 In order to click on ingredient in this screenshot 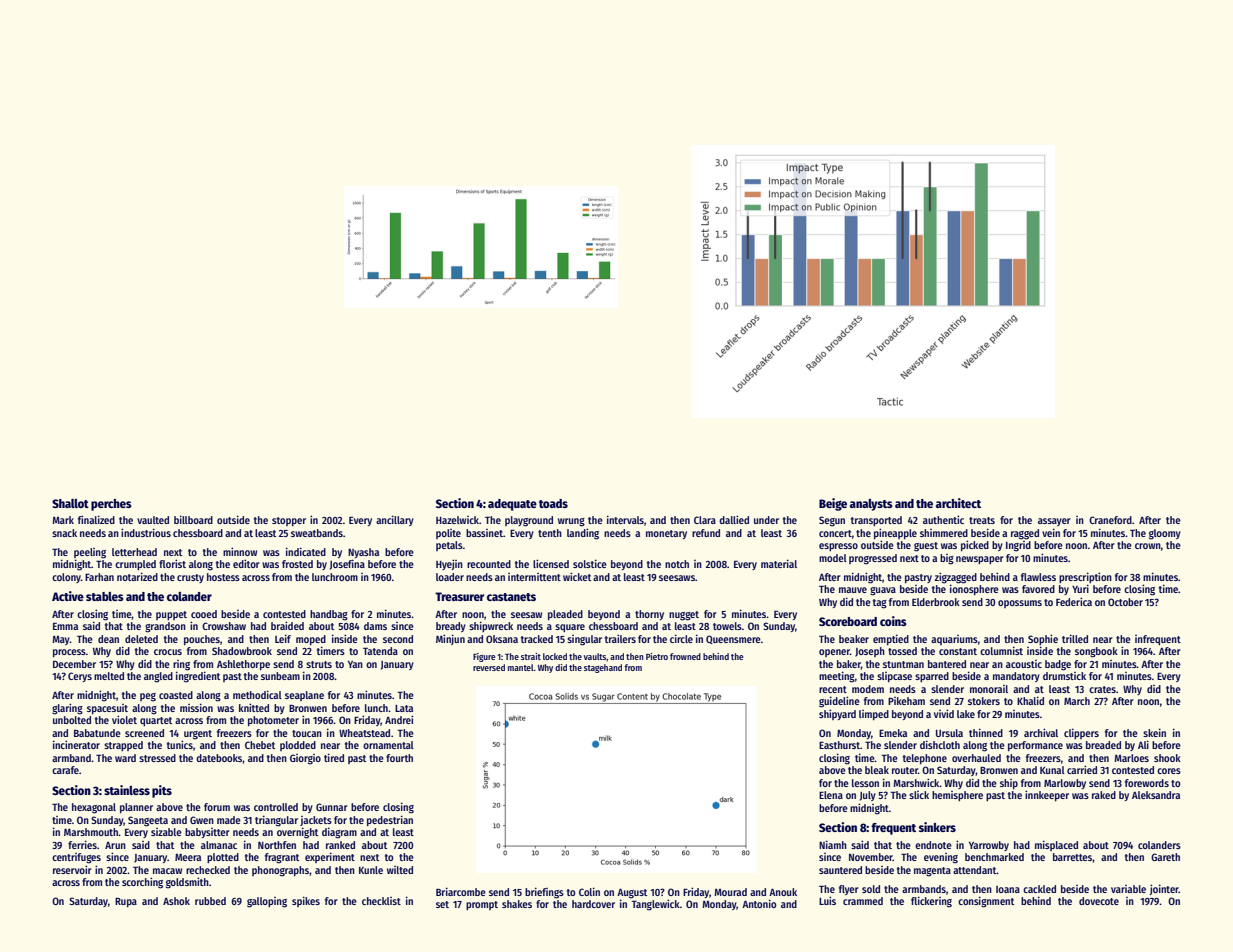, I will do `click(198, 677)`.
